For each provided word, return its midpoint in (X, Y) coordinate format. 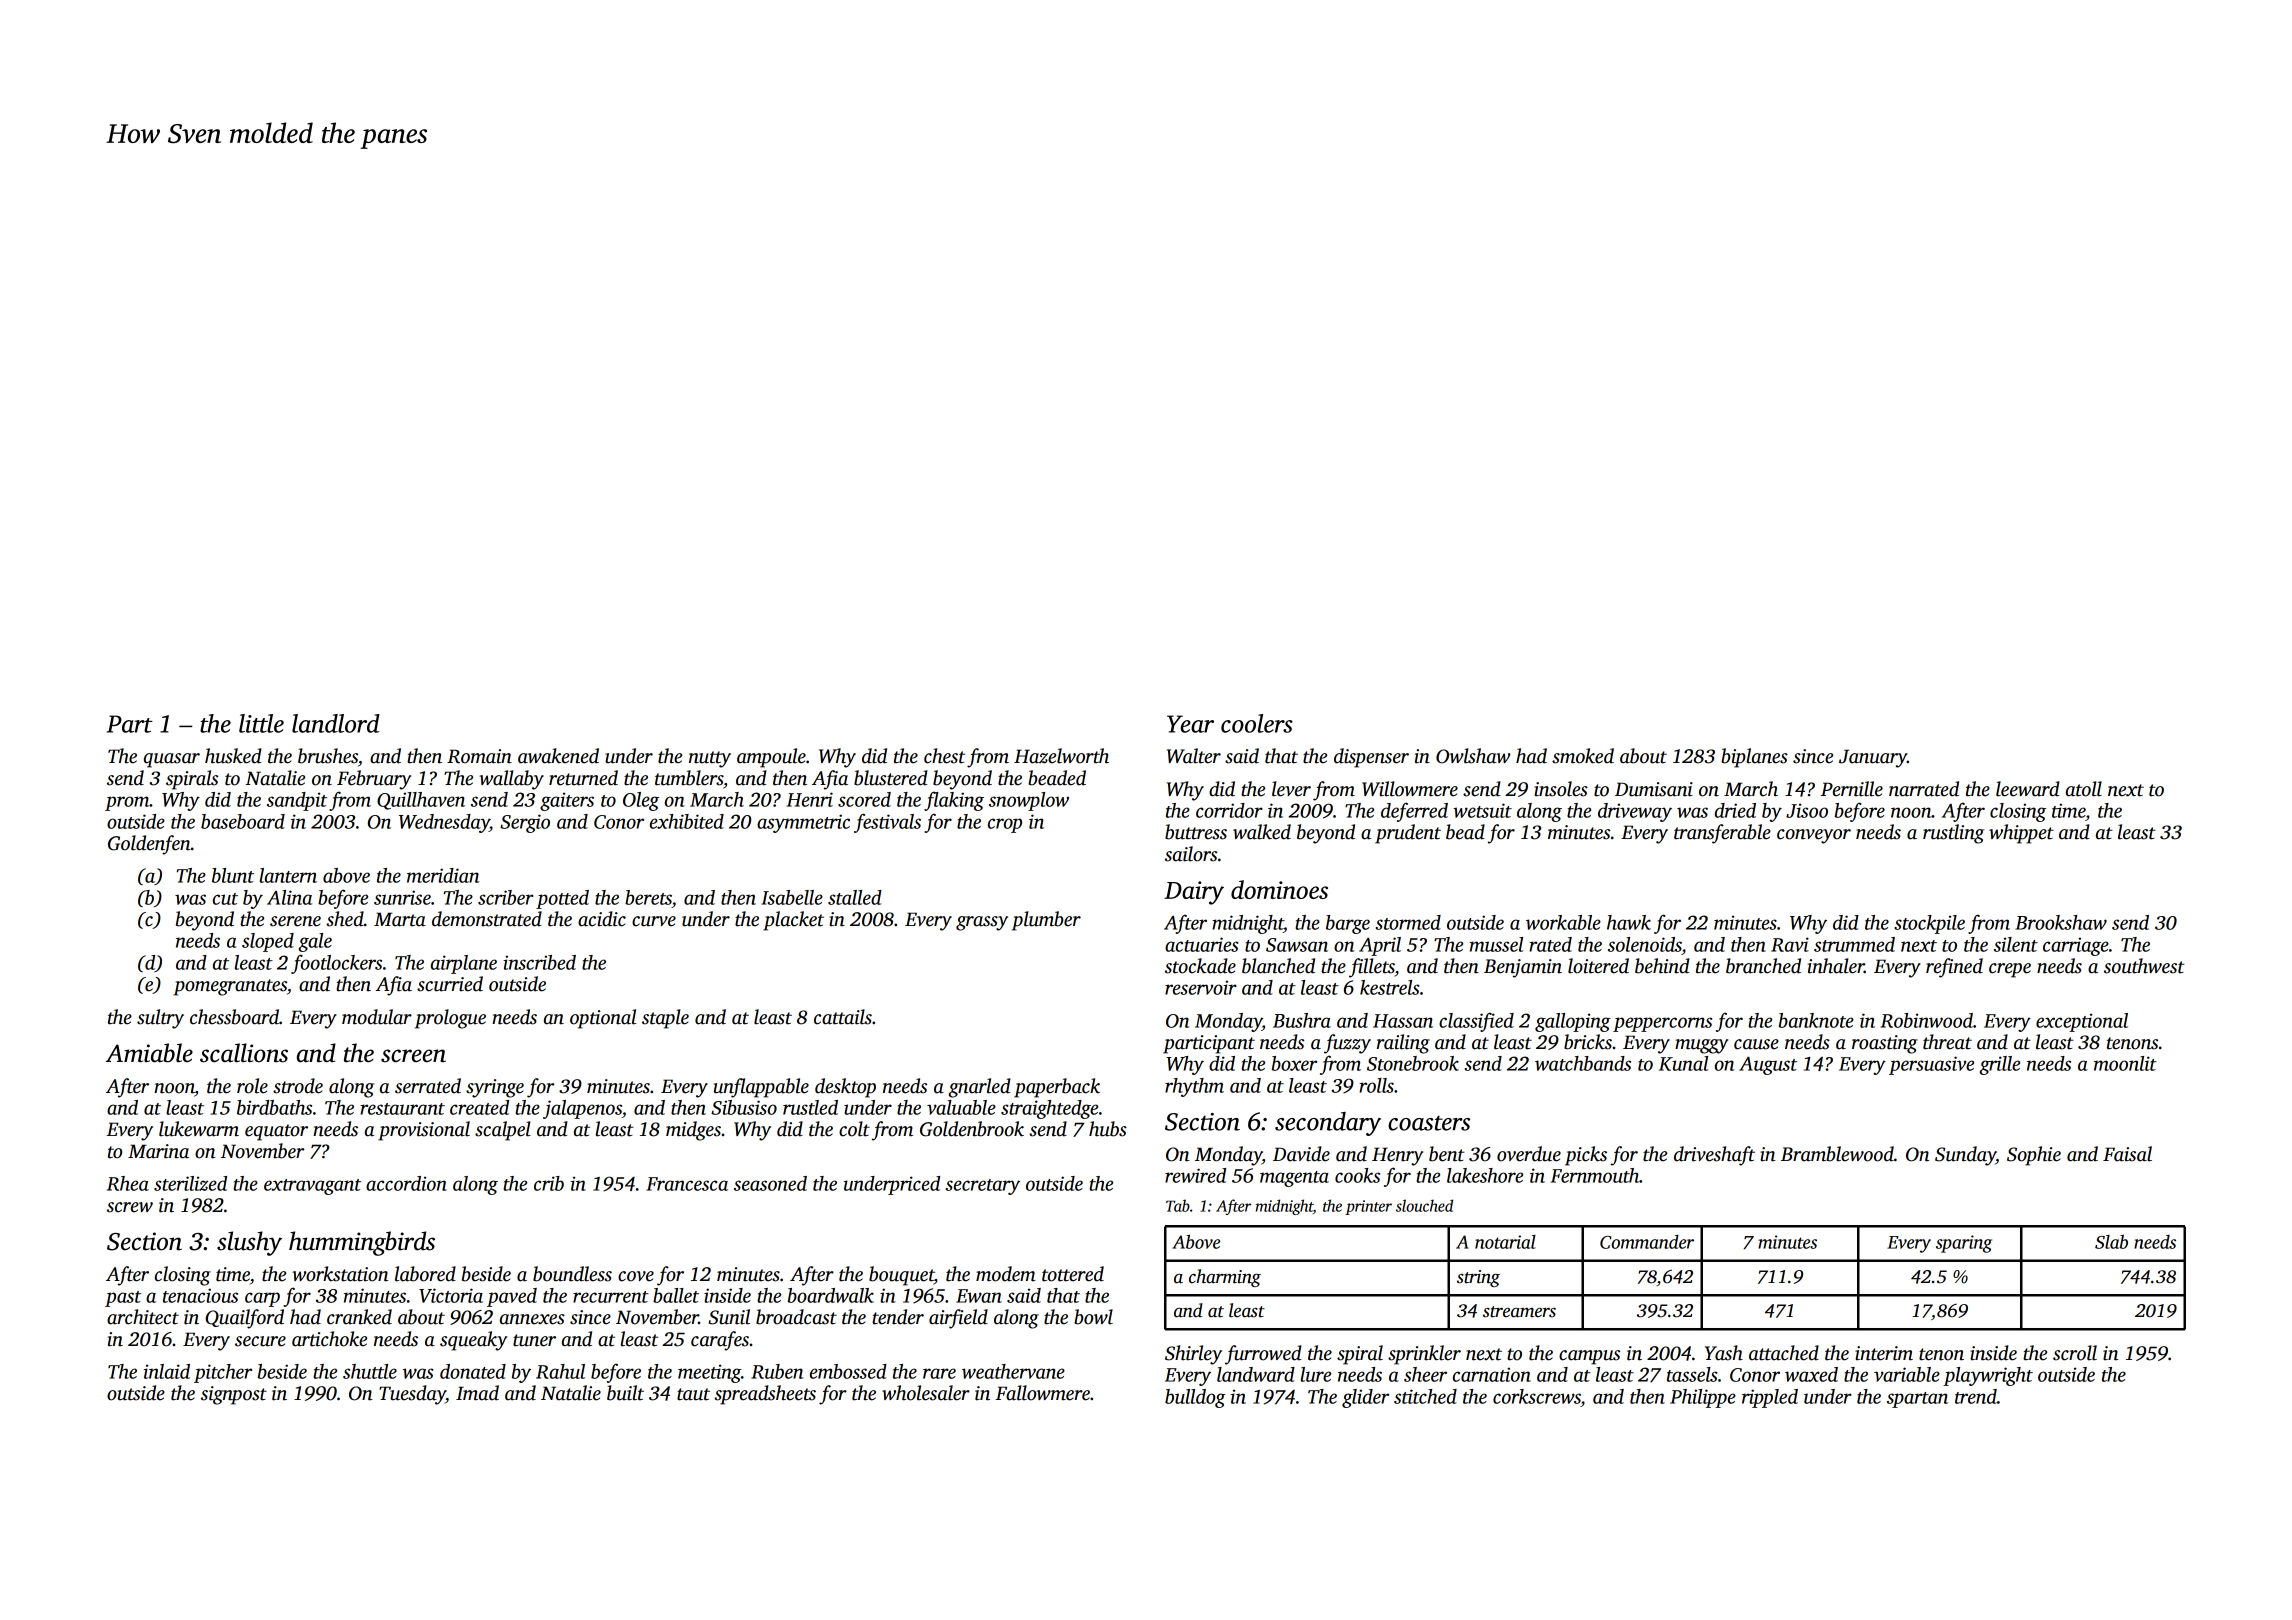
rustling (1953, 834)
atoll (2084, 789)
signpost (234, 1395)
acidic (602, 919)
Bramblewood (1837, 1154)
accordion (406, 1183)
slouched (1424, 1205)
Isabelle (792, 897)
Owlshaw (1473, 756)
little (261, 723)
